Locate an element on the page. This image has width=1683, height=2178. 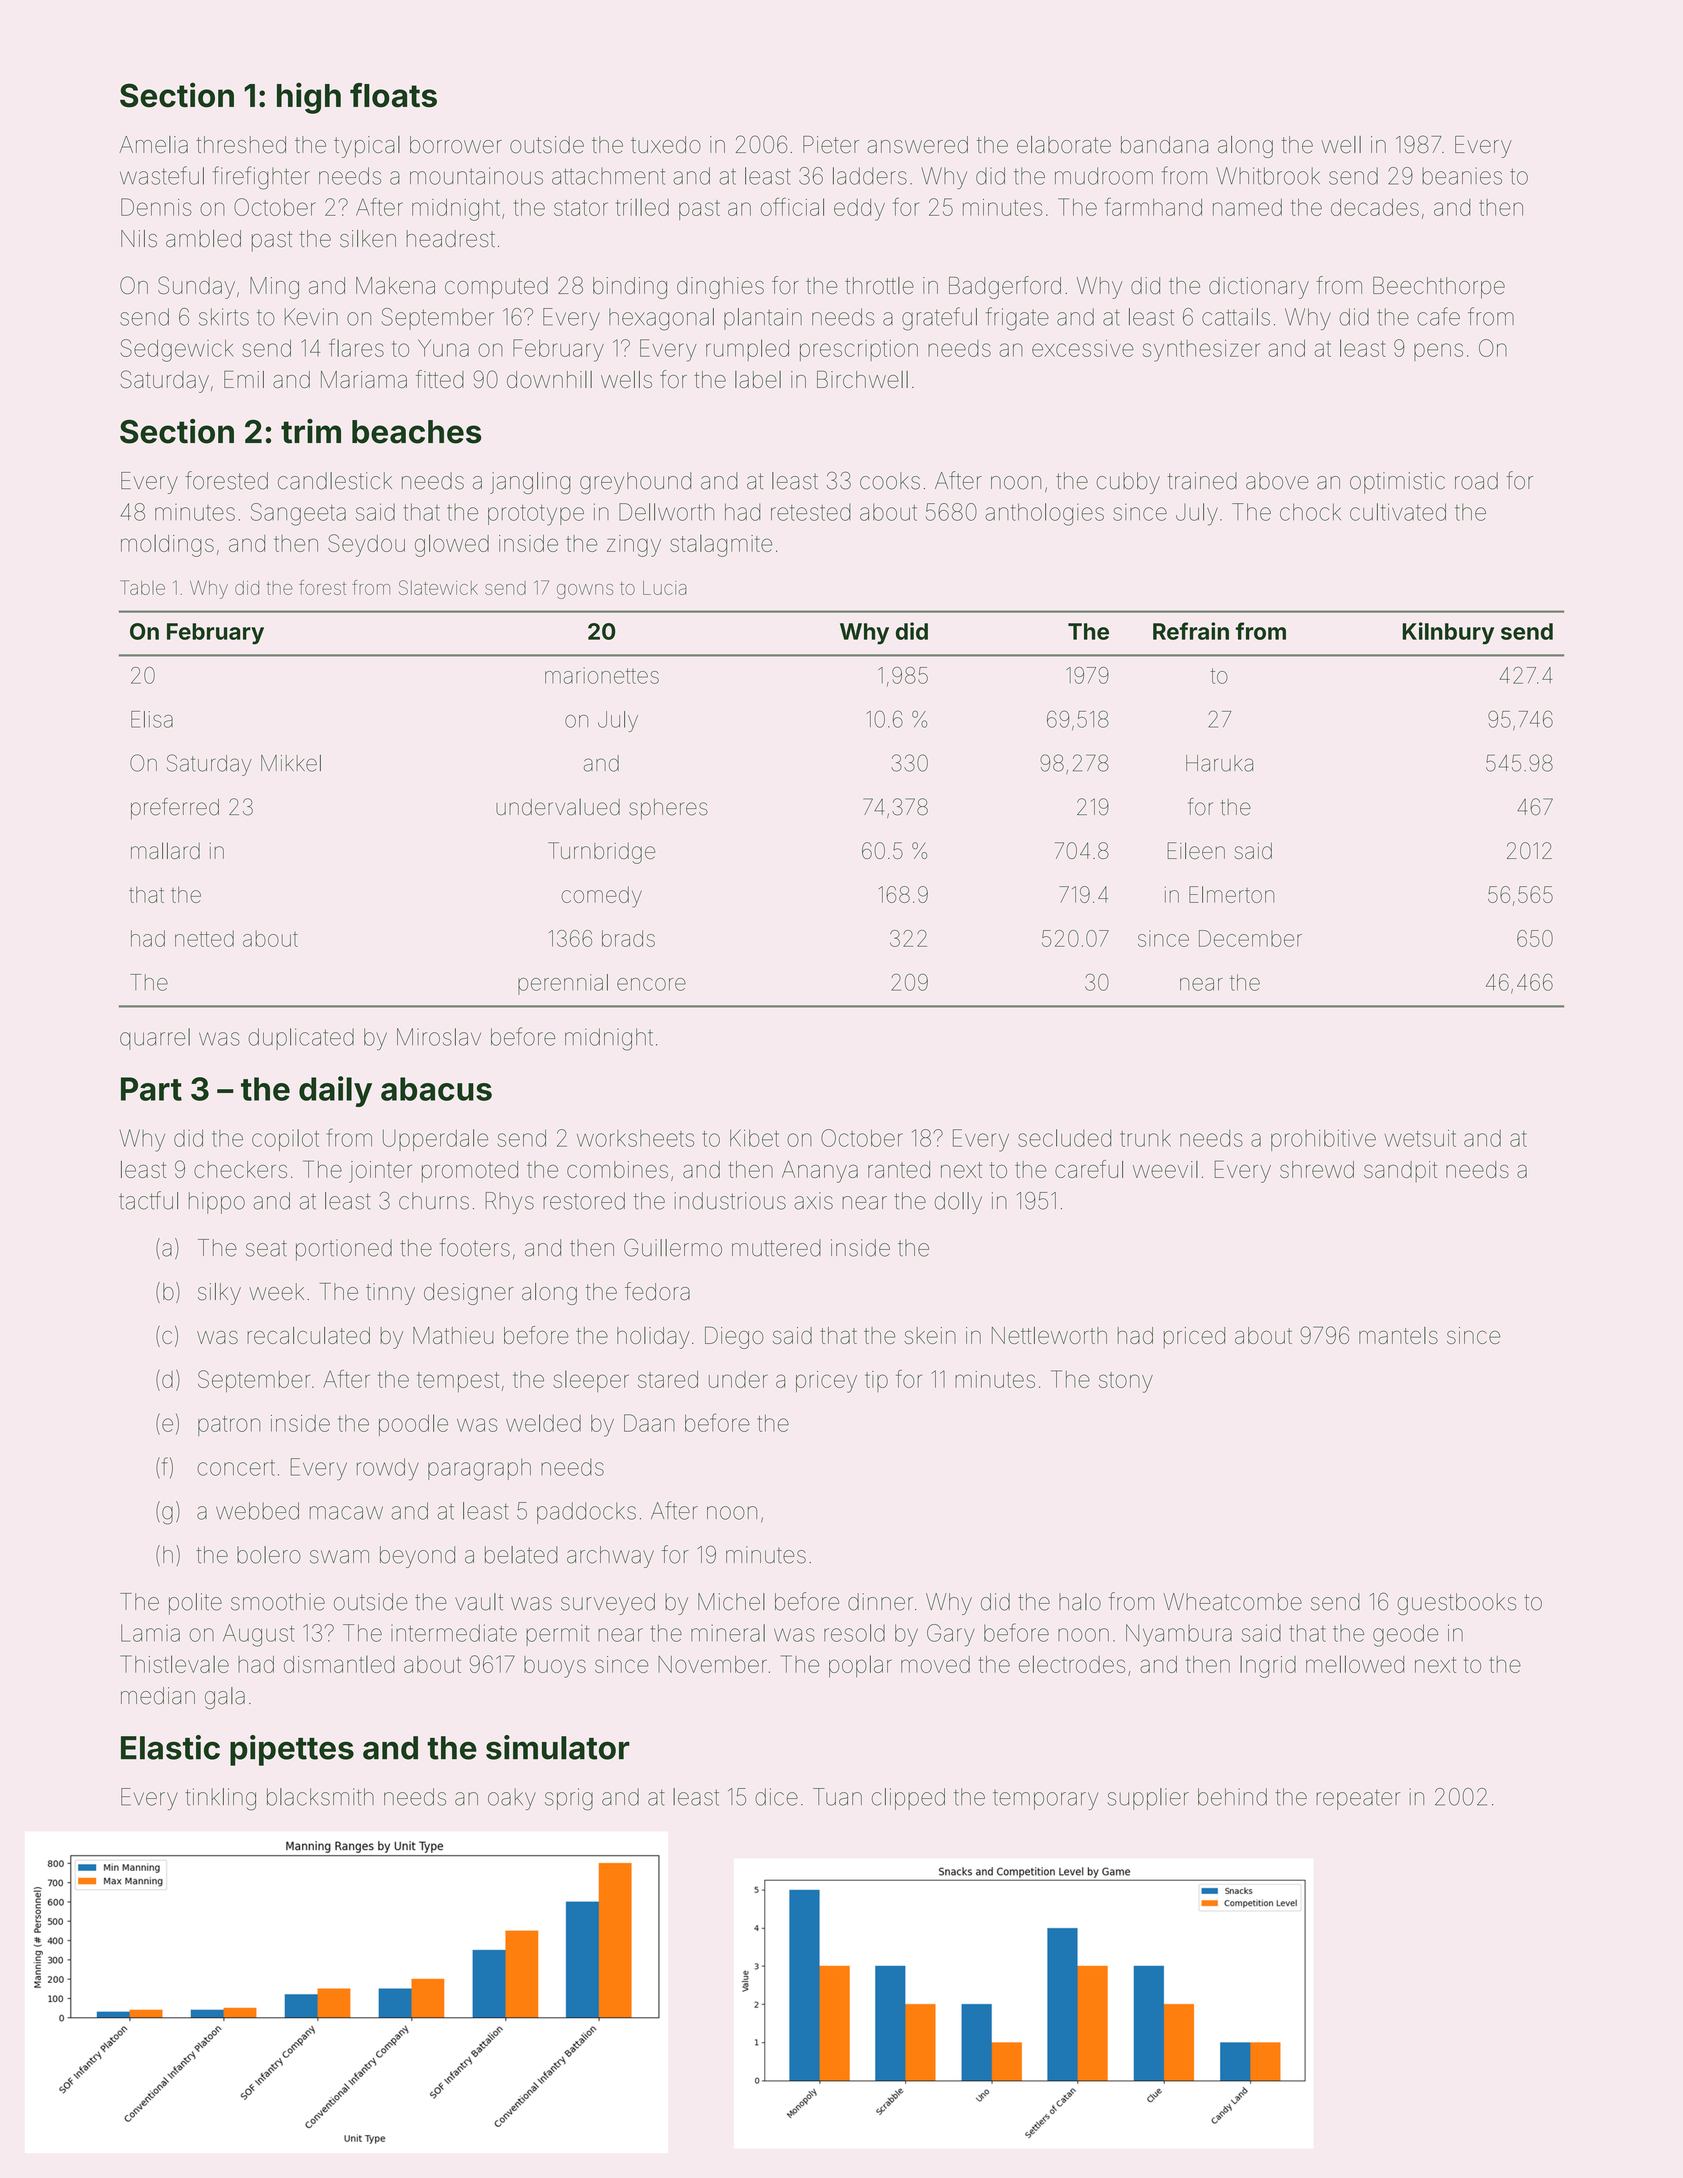
dice is located at coordinates (776, 1797).
